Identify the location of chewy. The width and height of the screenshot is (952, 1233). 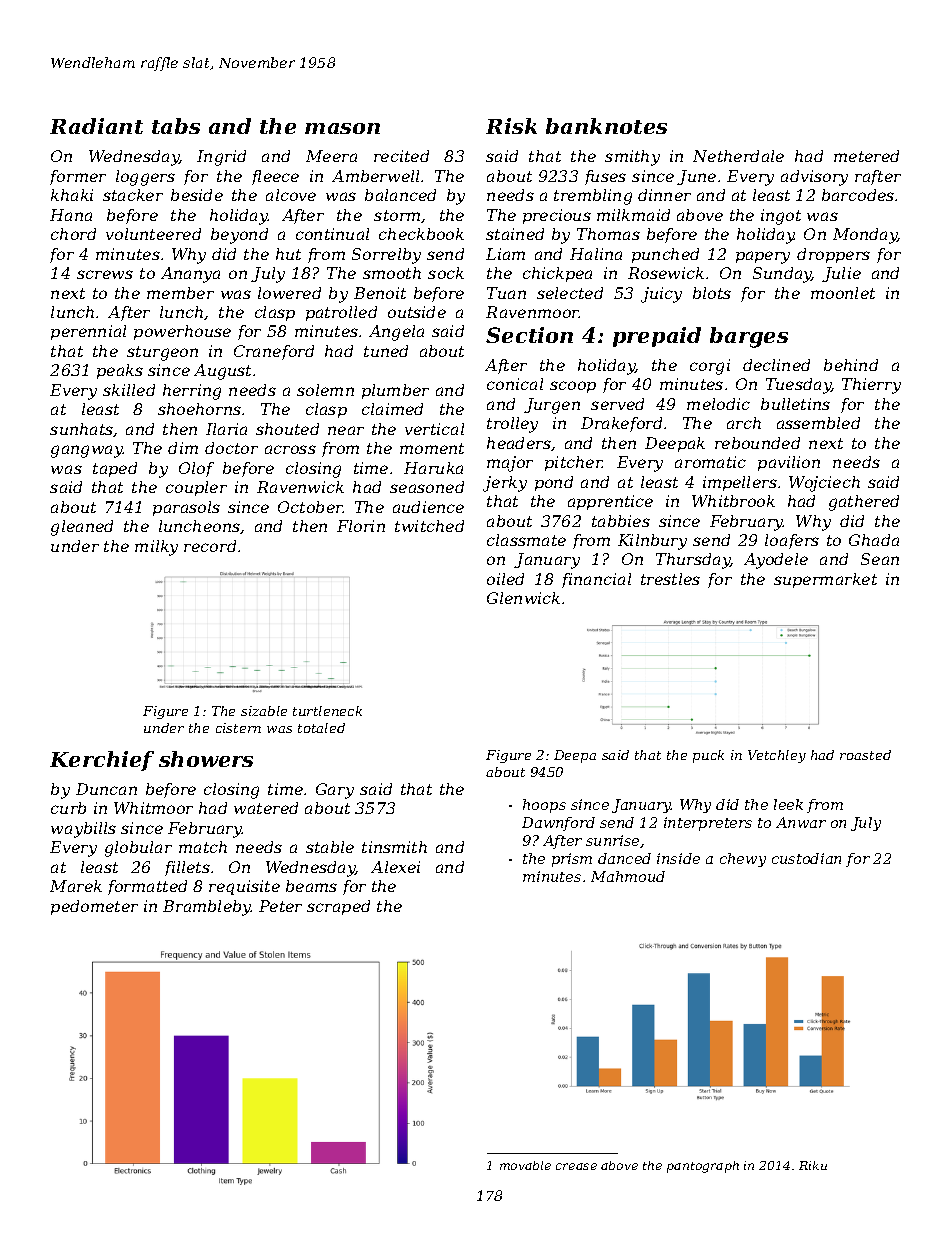
(743, 860).
